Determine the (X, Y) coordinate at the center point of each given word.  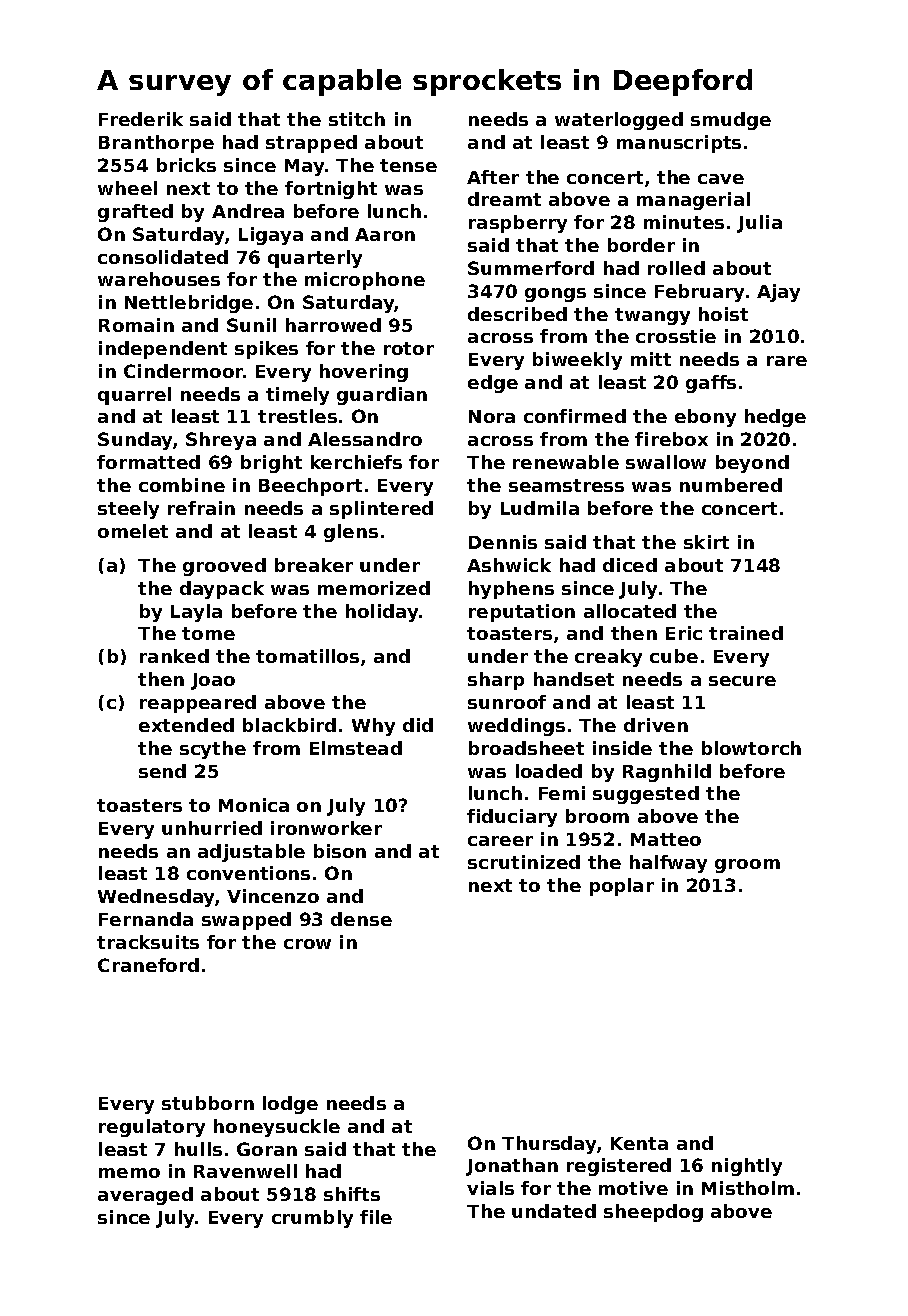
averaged (145, 1196)
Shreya (221, 441)
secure (742, 681)
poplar (622, 887)
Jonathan (512, 1167)
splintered (381, 510)
